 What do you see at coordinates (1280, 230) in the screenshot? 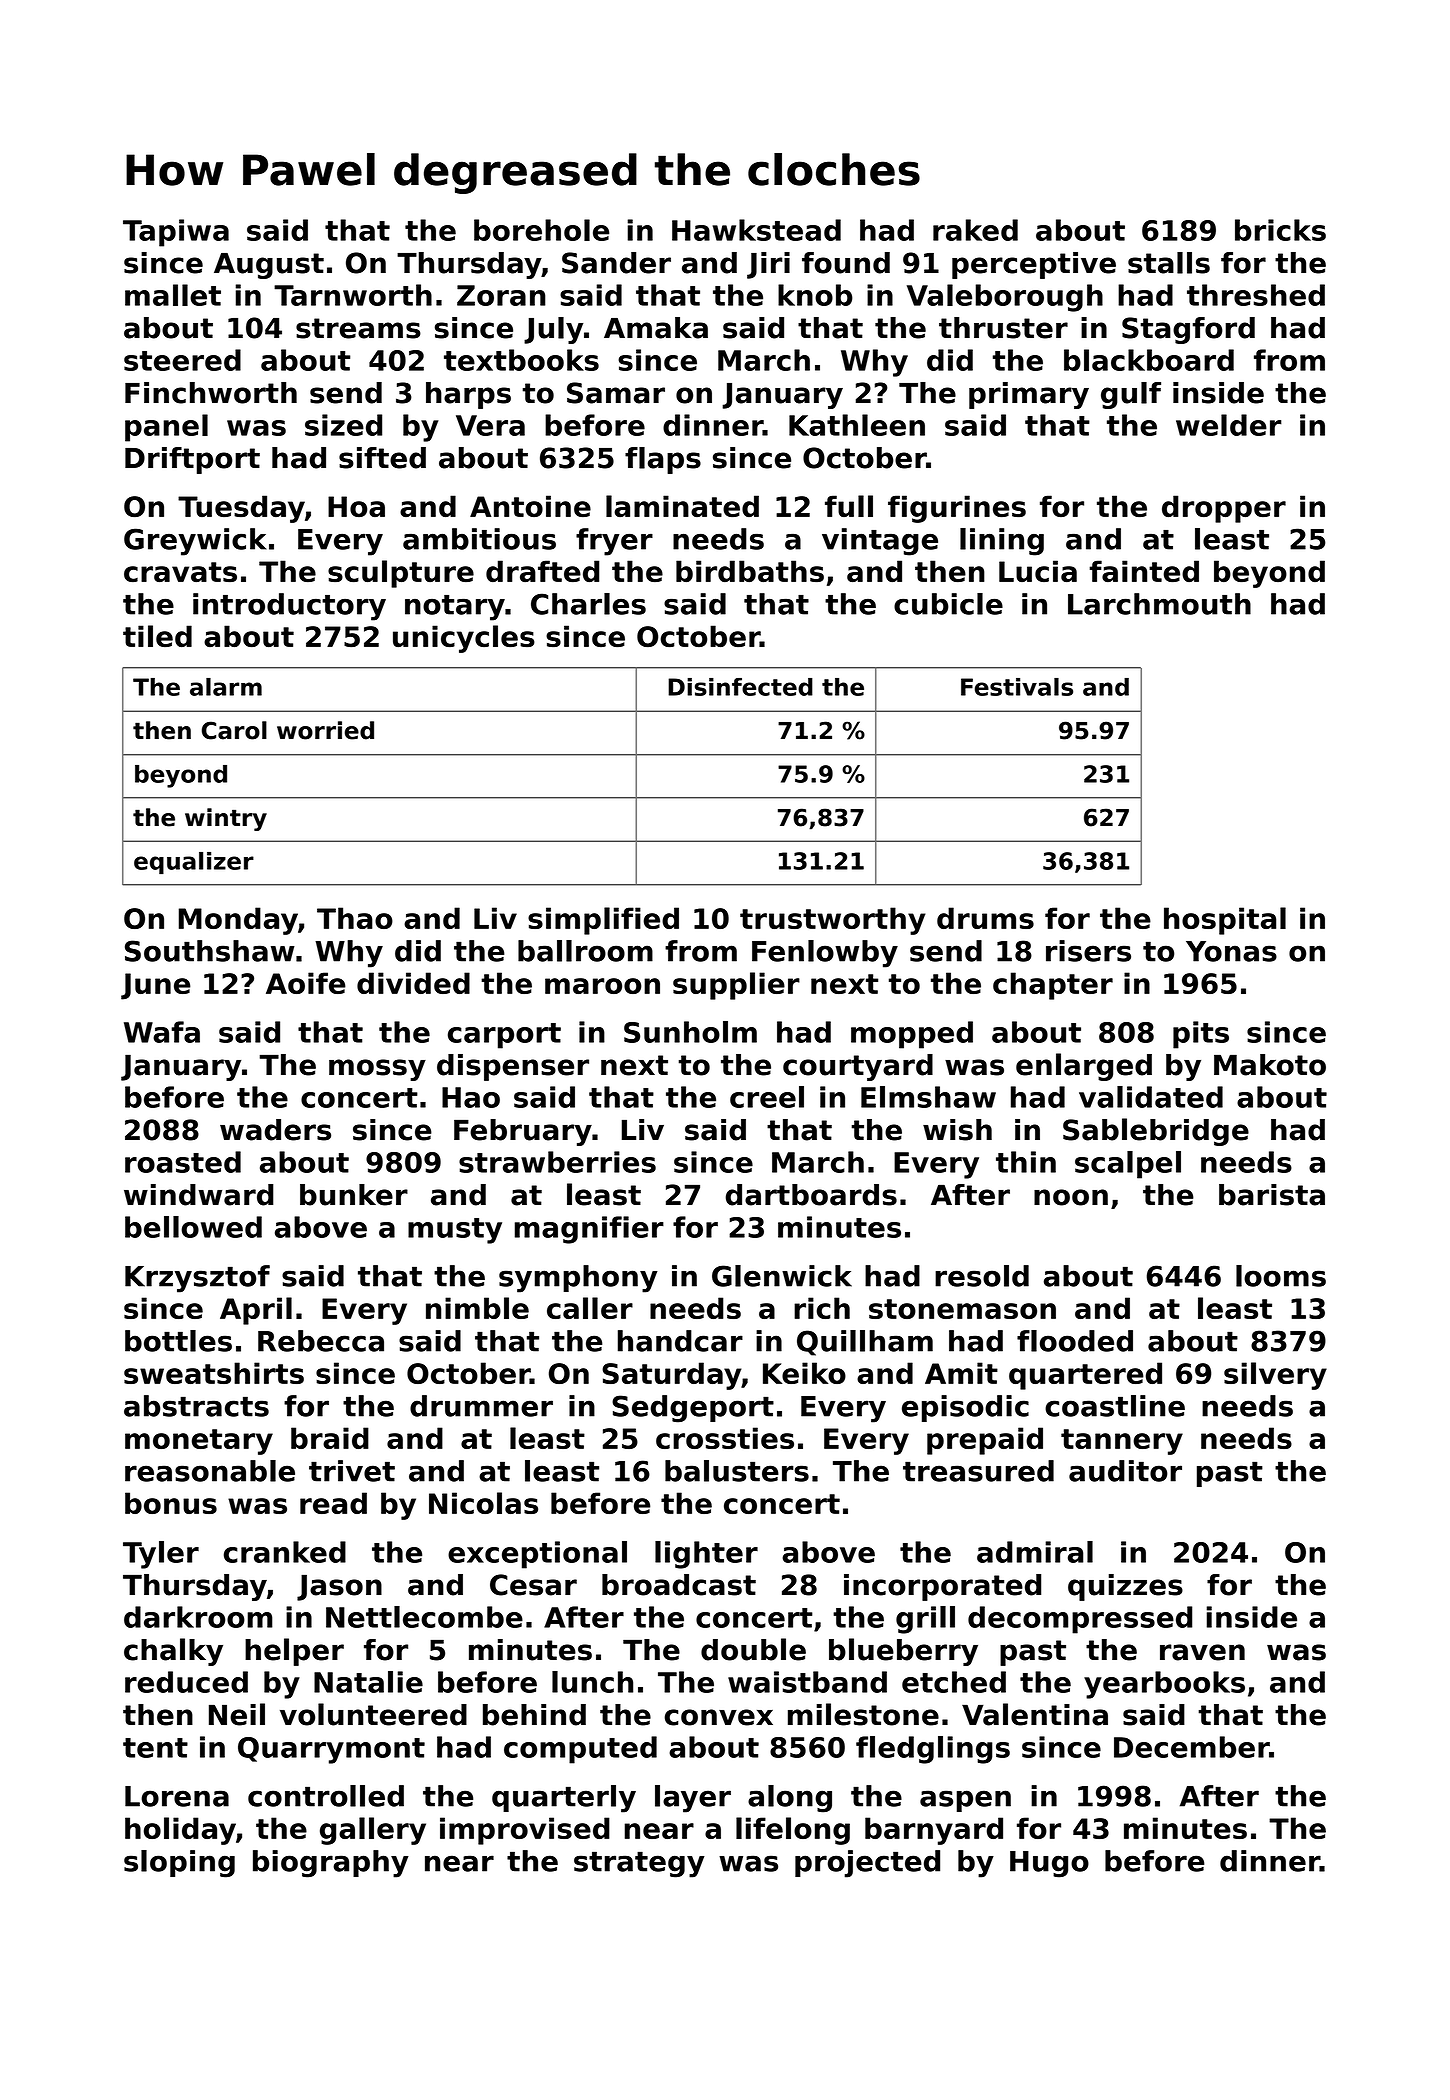
I see `bricks` at bounding box center [1280, 230].
